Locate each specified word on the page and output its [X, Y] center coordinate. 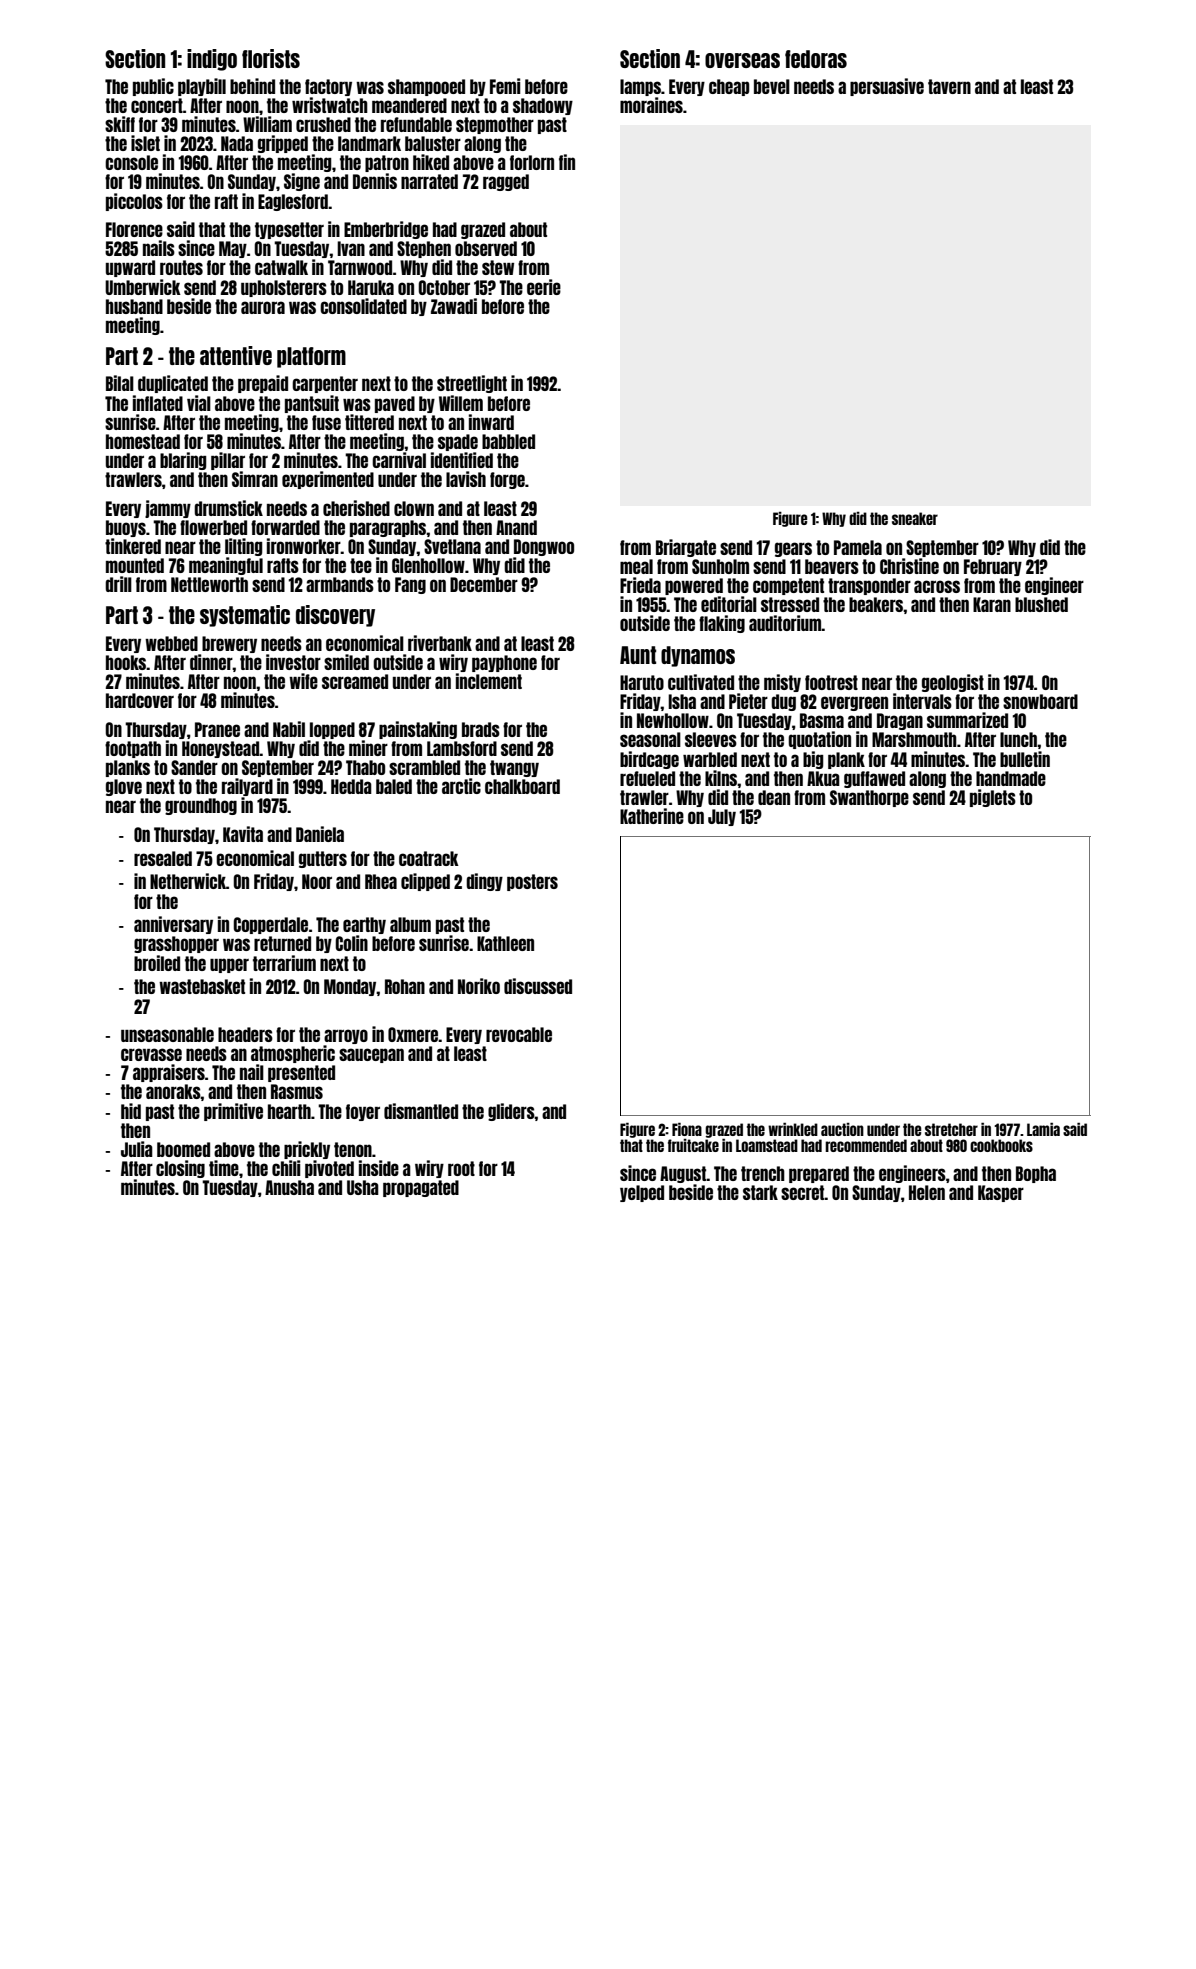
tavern [949, 86]
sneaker [915, 518]
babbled [508, 441]
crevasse [151, 1054]
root [461, 1168]
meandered [409, 105]
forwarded [285, 527]
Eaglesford [293, 202]
